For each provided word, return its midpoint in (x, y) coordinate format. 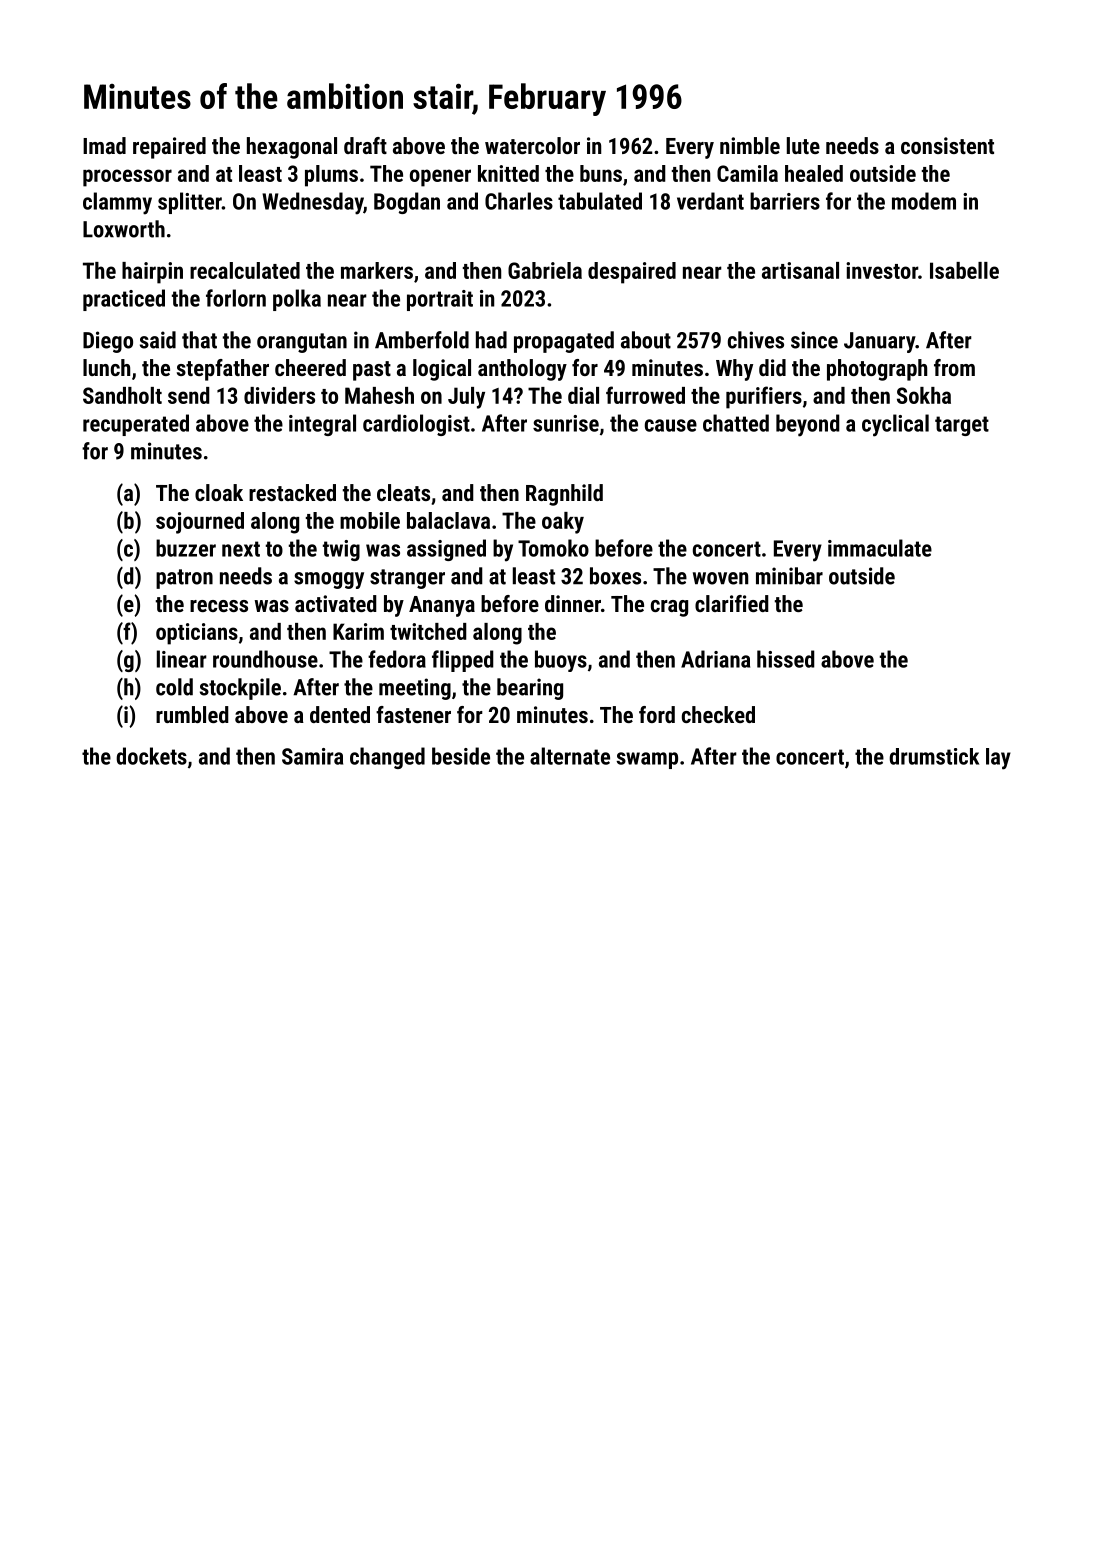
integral (322, 425)
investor (882, 270)
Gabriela (545, 270)
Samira (312, 756)
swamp (647, 760)
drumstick (934, 756)
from (954, 367)
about (646, 340)
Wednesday (312, 203)
